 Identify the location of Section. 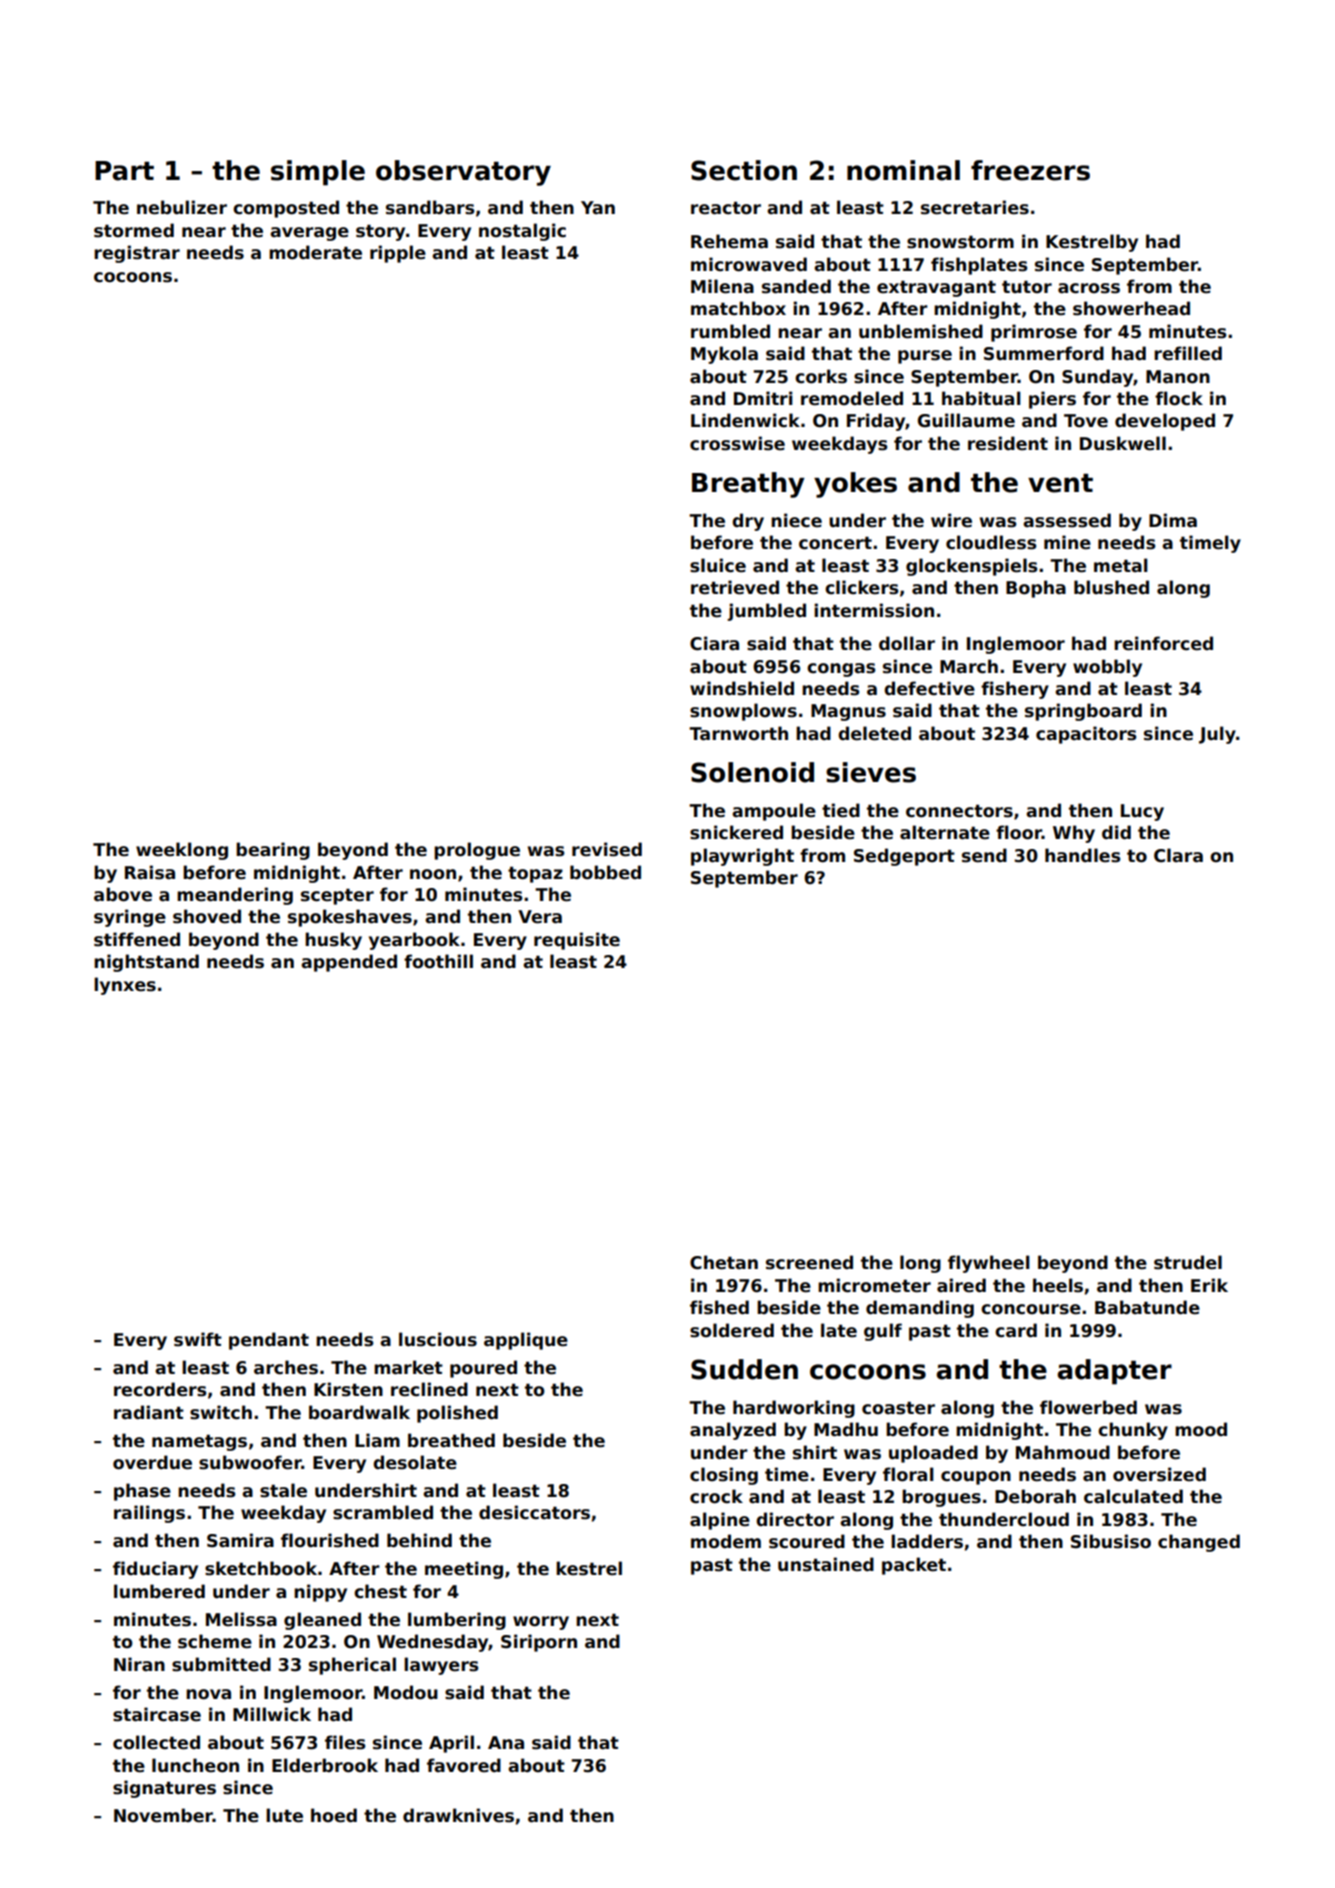
(744, 170).
